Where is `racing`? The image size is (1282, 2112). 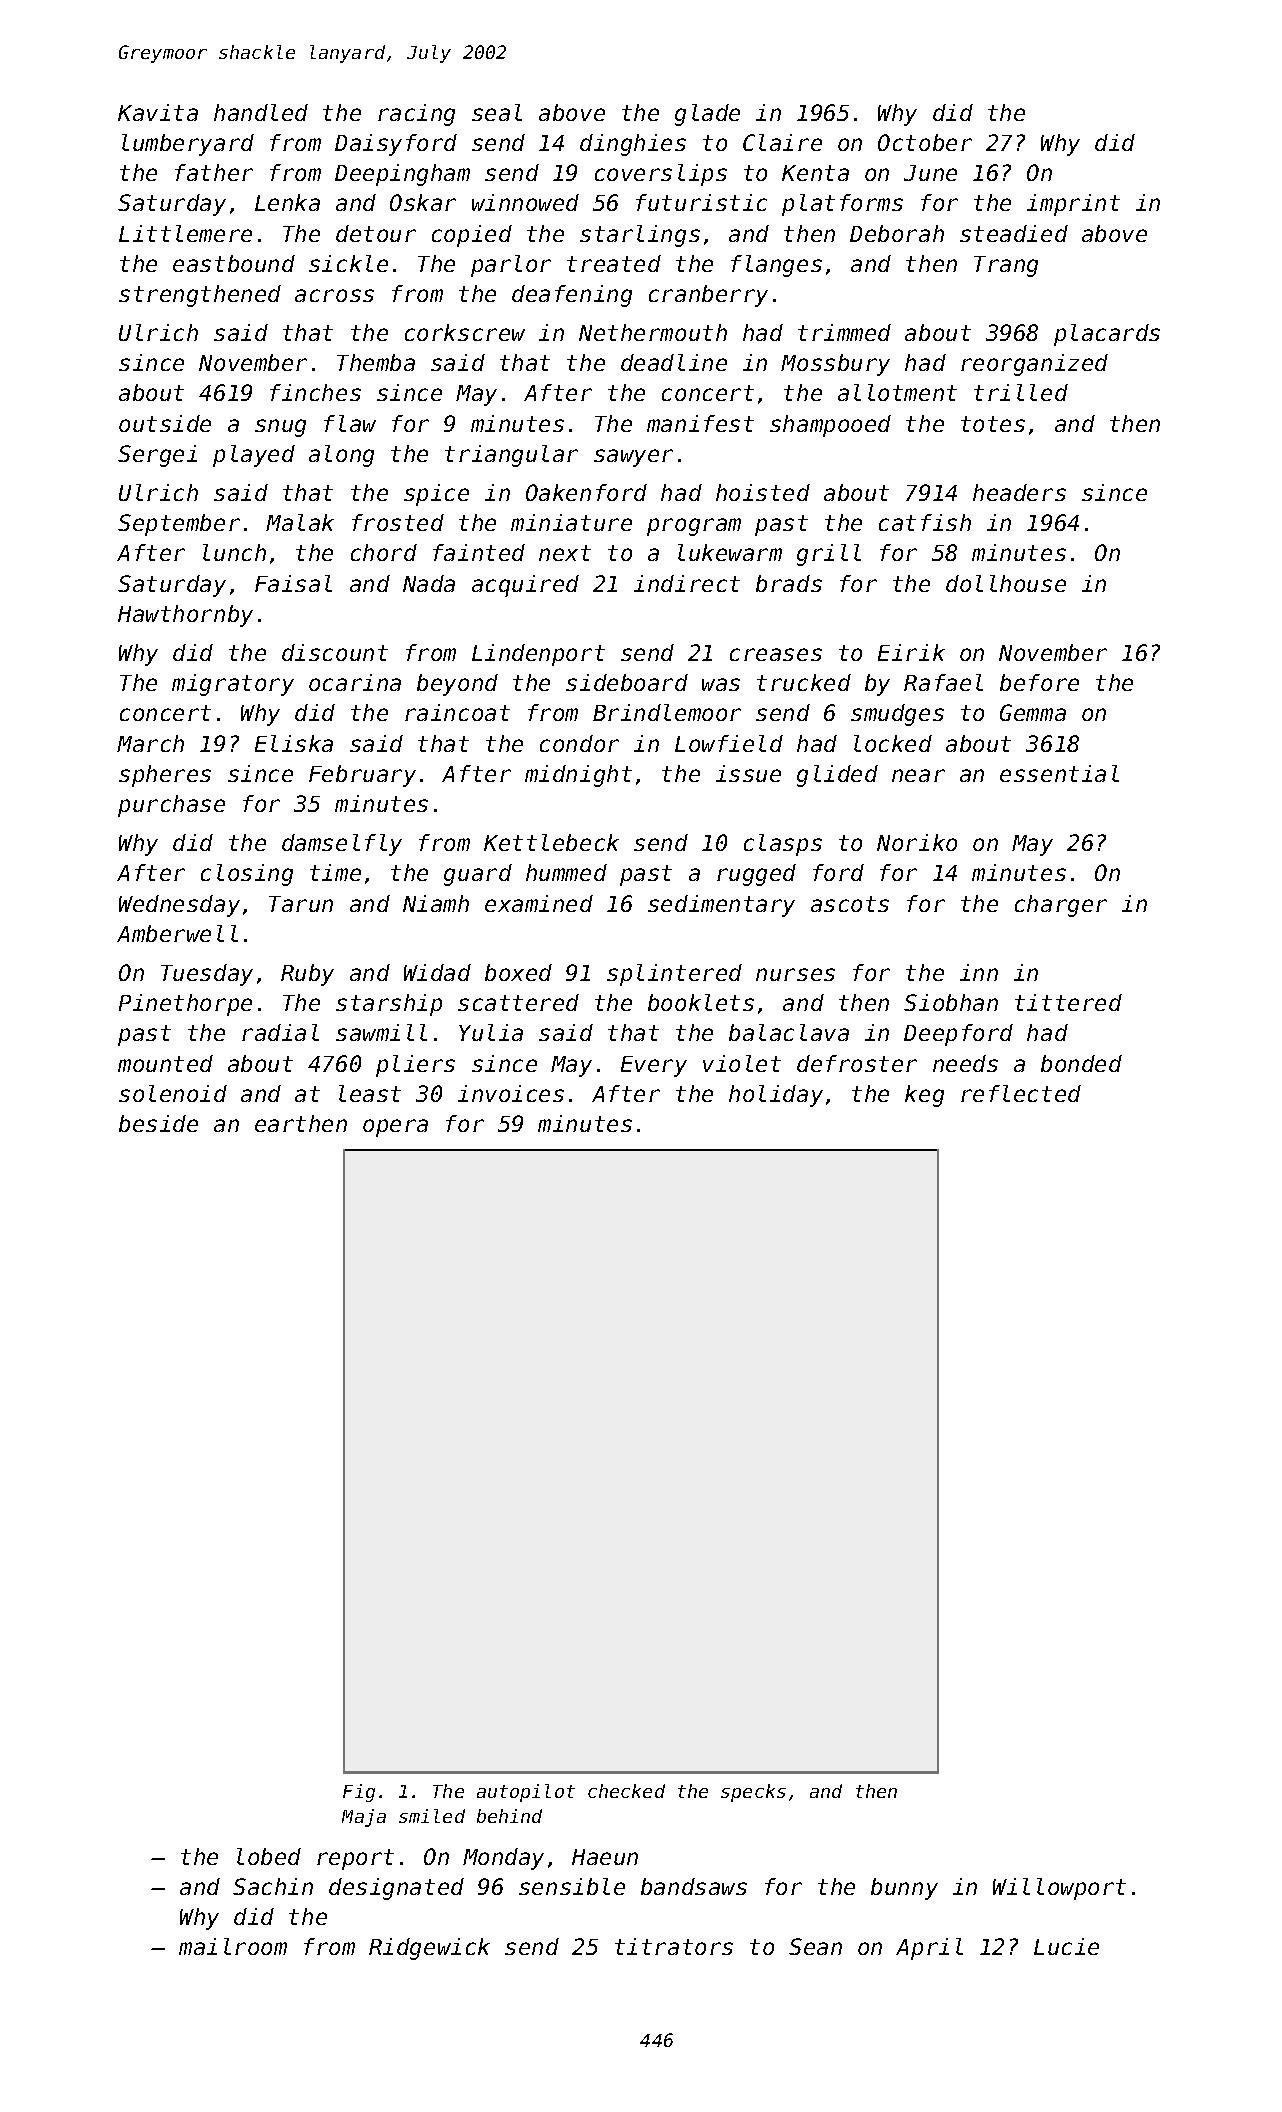
racing is located at coordinates (416, 115).
